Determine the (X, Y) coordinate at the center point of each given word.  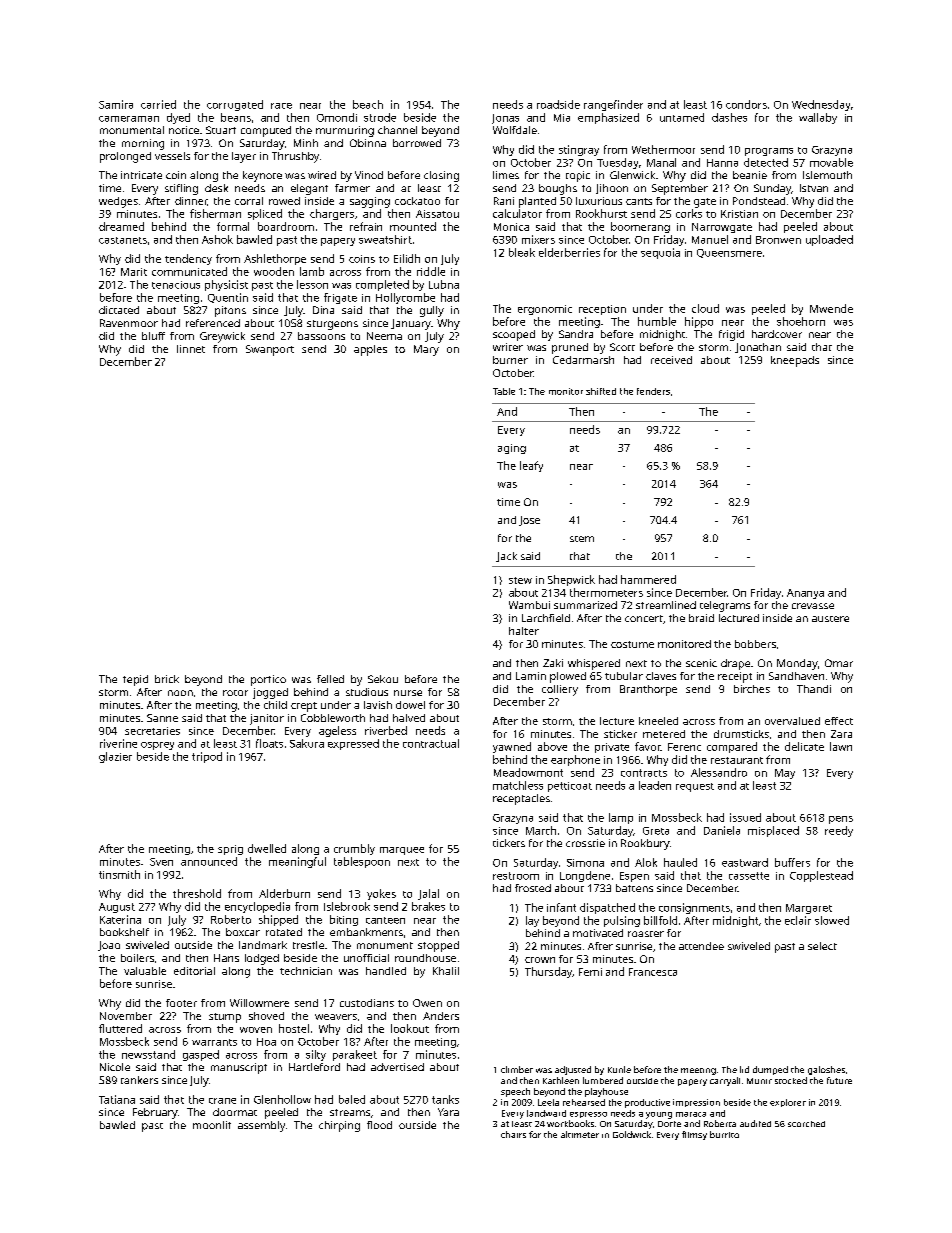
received (671, 360)
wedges (118, 202)
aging (512, 449)
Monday (797, 664)
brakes (428, 906)
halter (524, 631)
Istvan (814, 188)
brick (167, 679)
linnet (191, 349)
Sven (161, 862)
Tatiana (117, 1099)
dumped (770, 1070)
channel (397, 130)
